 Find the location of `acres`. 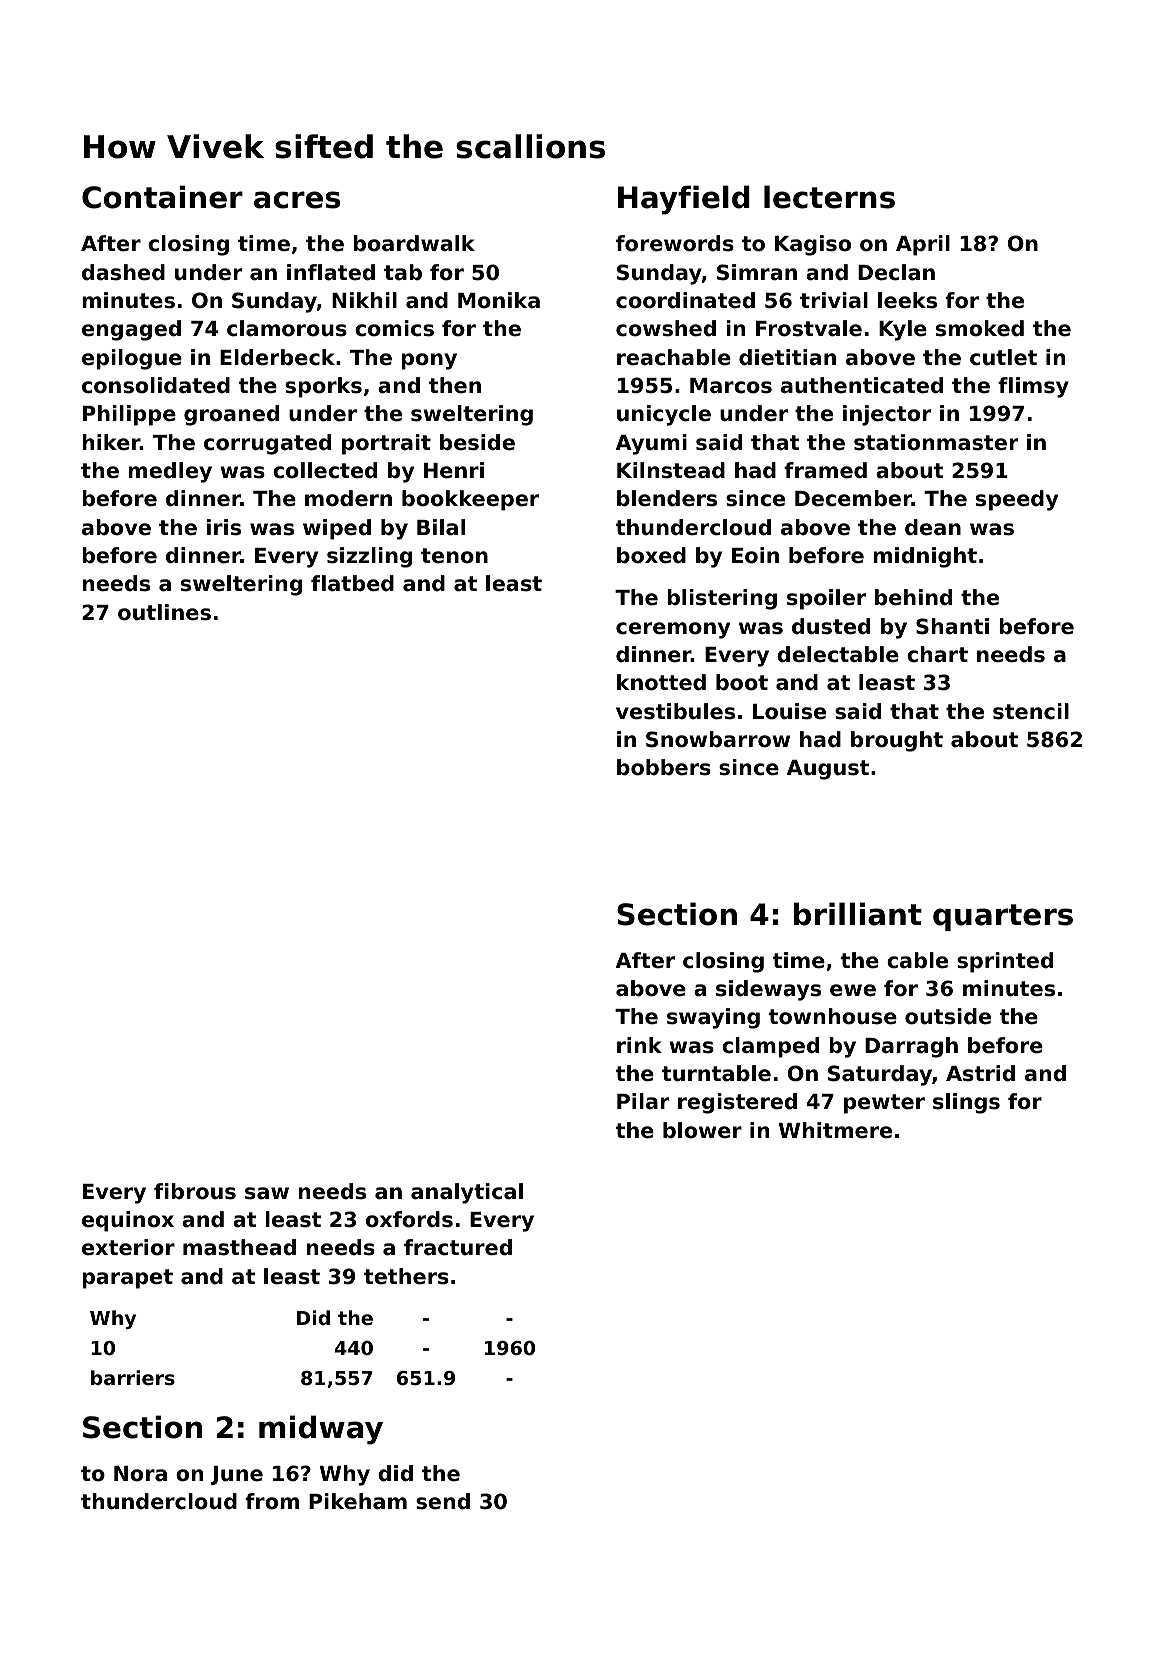

acres is located at coordinates (297, 200).
